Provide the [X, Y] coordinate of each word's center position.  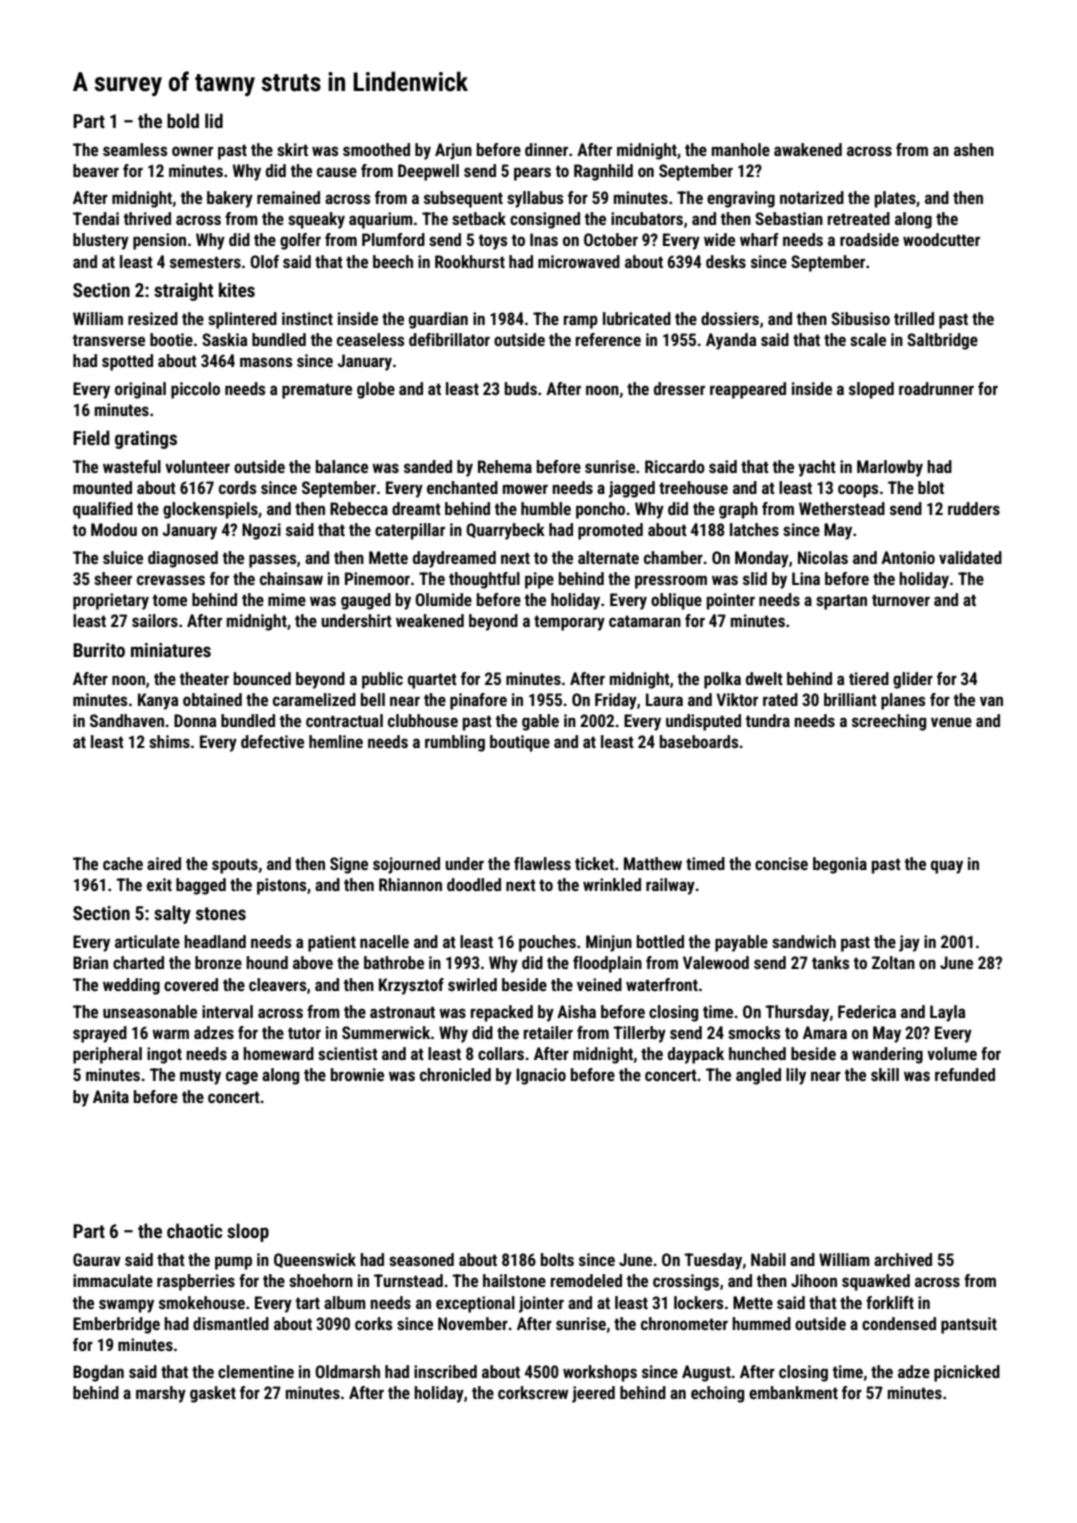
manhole [741, 149]
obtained [212, 699]
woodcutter [941, 239]
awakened [808, 149]
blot [931, 487]
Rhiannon [410, 884]
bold [183, 120]
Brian [90, 962]
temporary [569, 623]
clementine [256, 1371]
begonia [840, 865]
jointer [541, 1304]
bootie [171, 339]
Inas [544, 239]
